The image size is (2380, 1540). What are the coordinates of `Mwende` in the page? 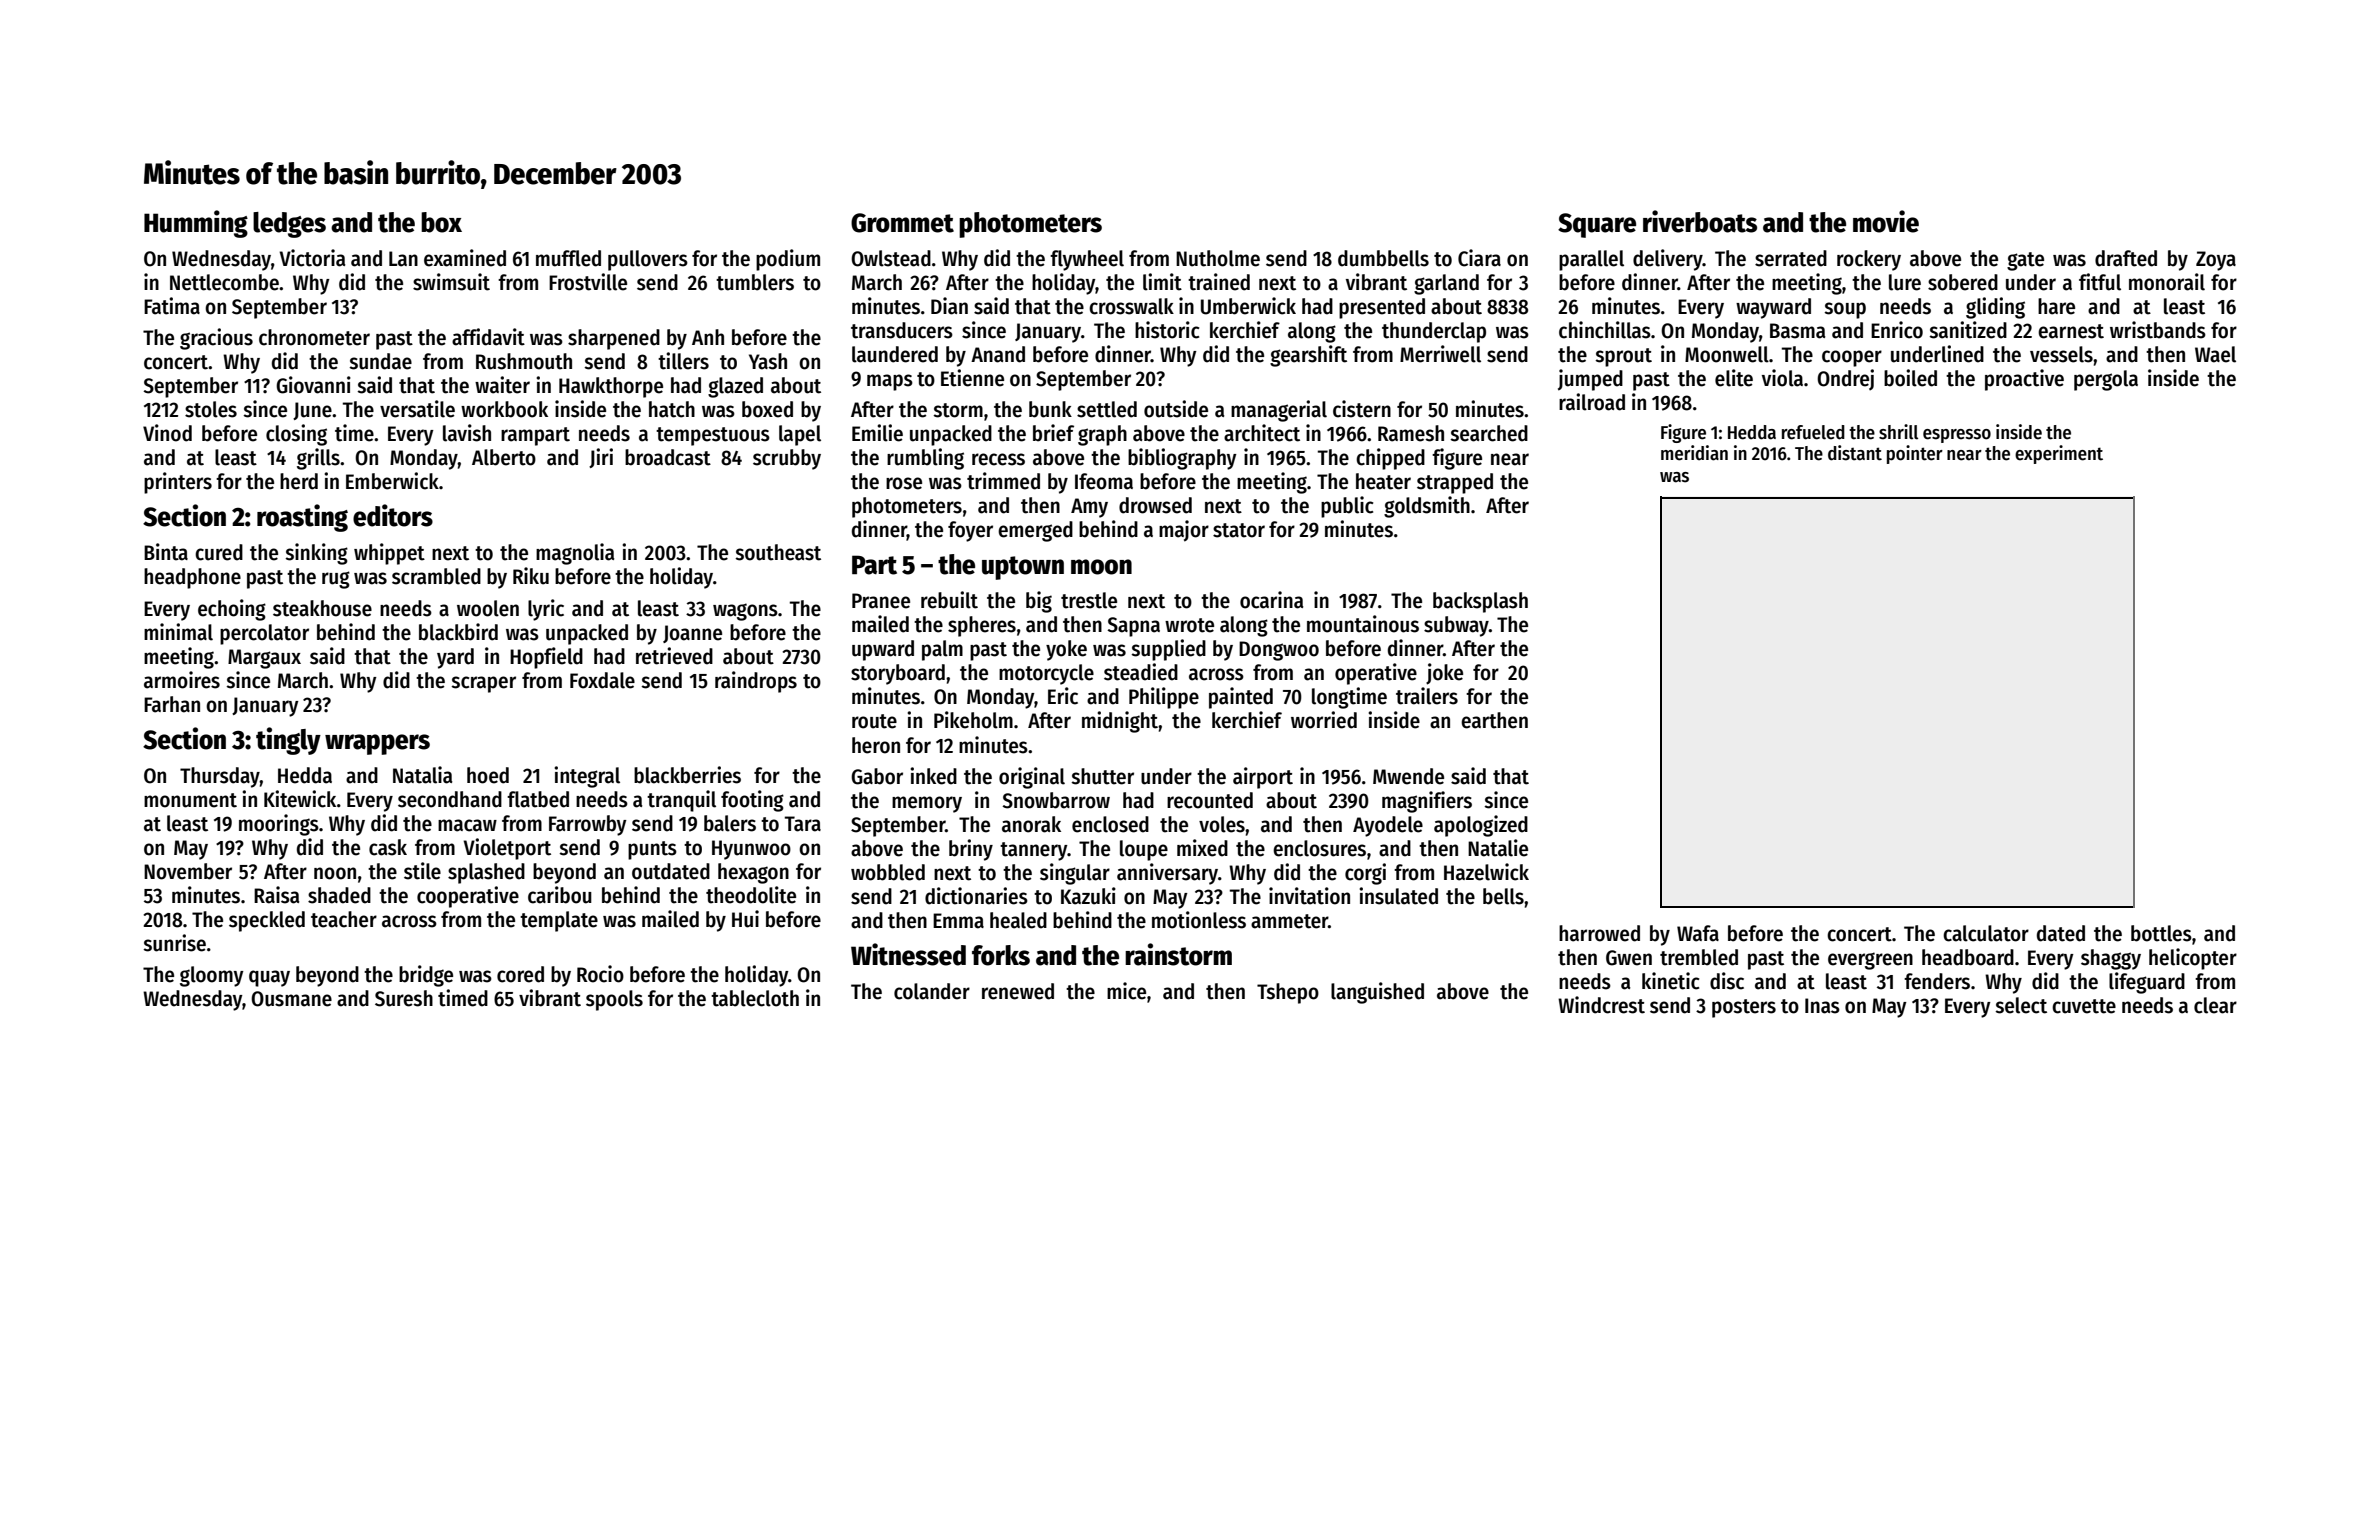 It's located at (1408, 776).
